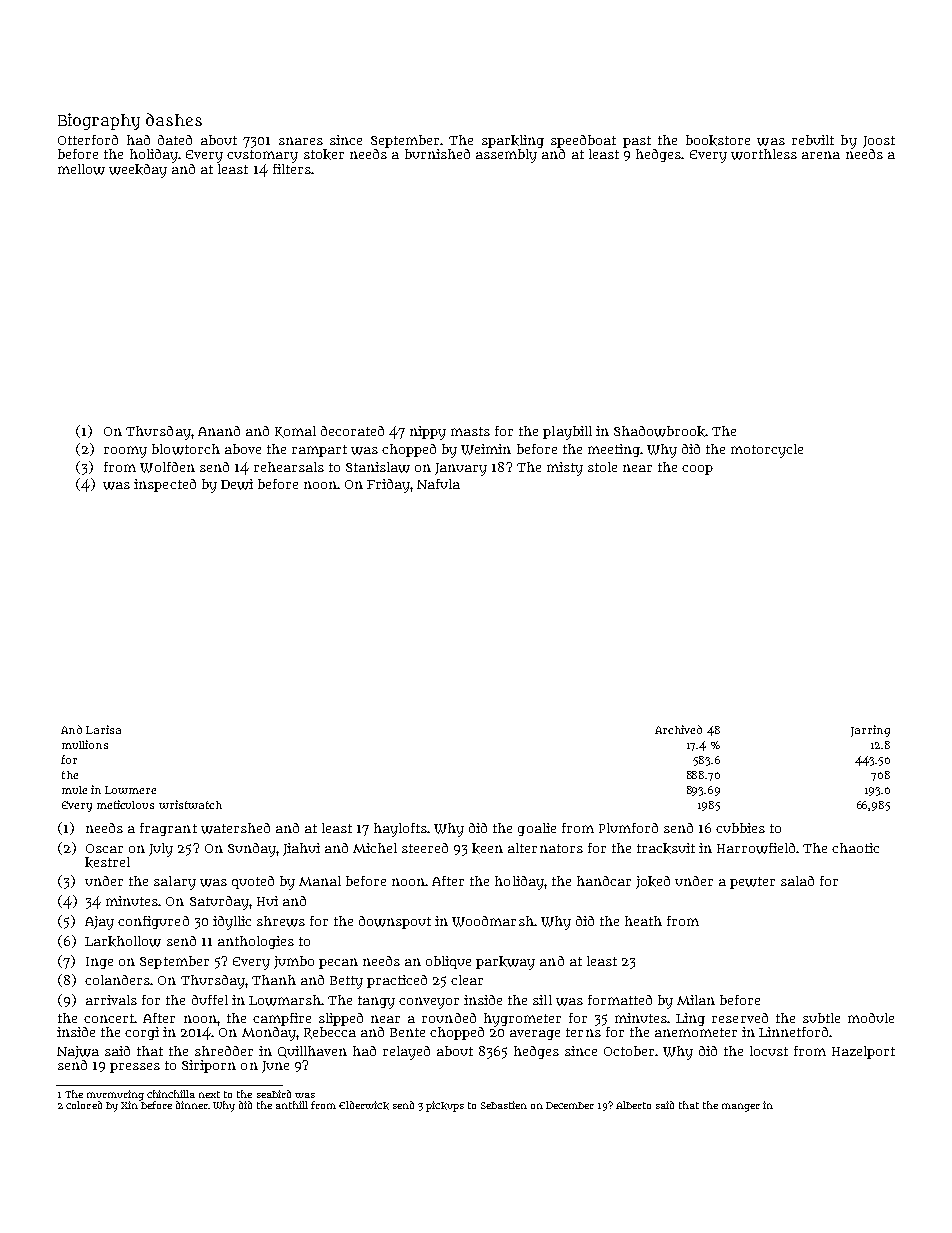 The image size is (952, 1233). I want to click on haylofts, so click(400, 830).
